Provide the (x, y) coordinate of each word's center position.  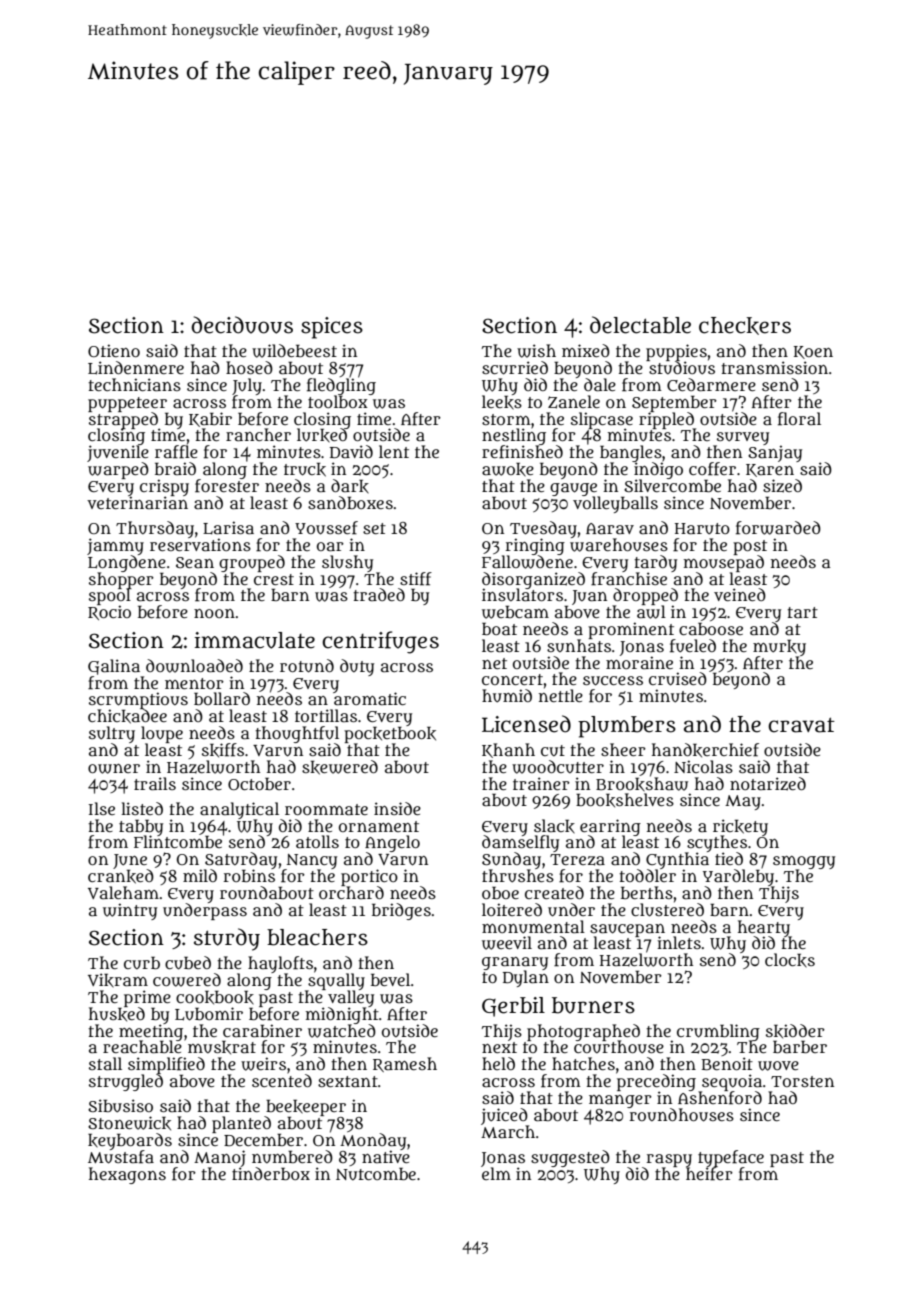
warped (118, 470)
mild (200, 875)
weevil (507, 943)
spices (332, 328)
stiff (416, 579)
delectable (640, 325)
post (750, 547)
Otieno (114, 350)
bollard (222, 698)
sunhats (579, 645)
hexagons (127, 1175)
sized (782, 486)
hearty (765, 928)
